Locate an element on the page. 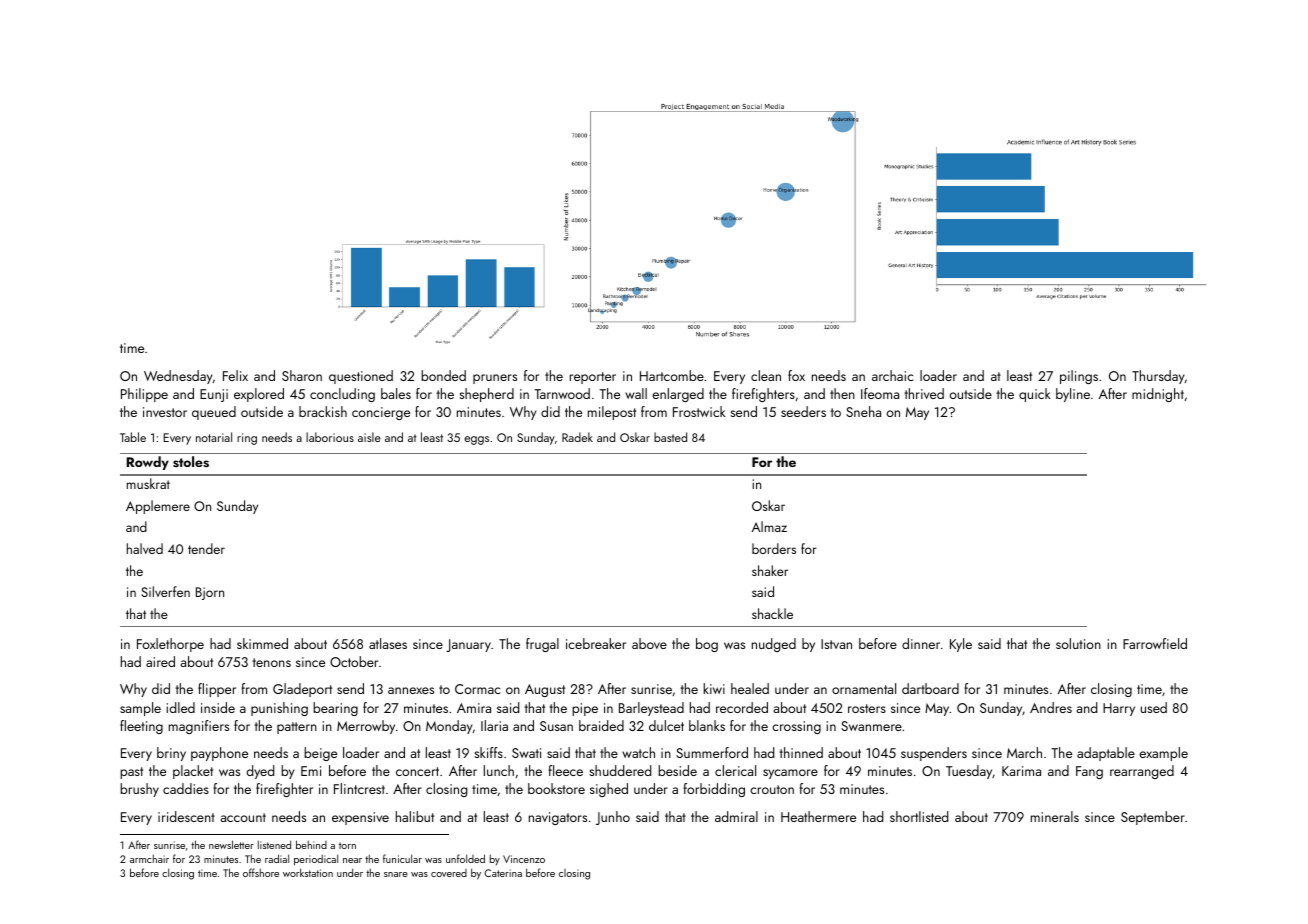  Heathermere is located at coordinates (818, 816).
